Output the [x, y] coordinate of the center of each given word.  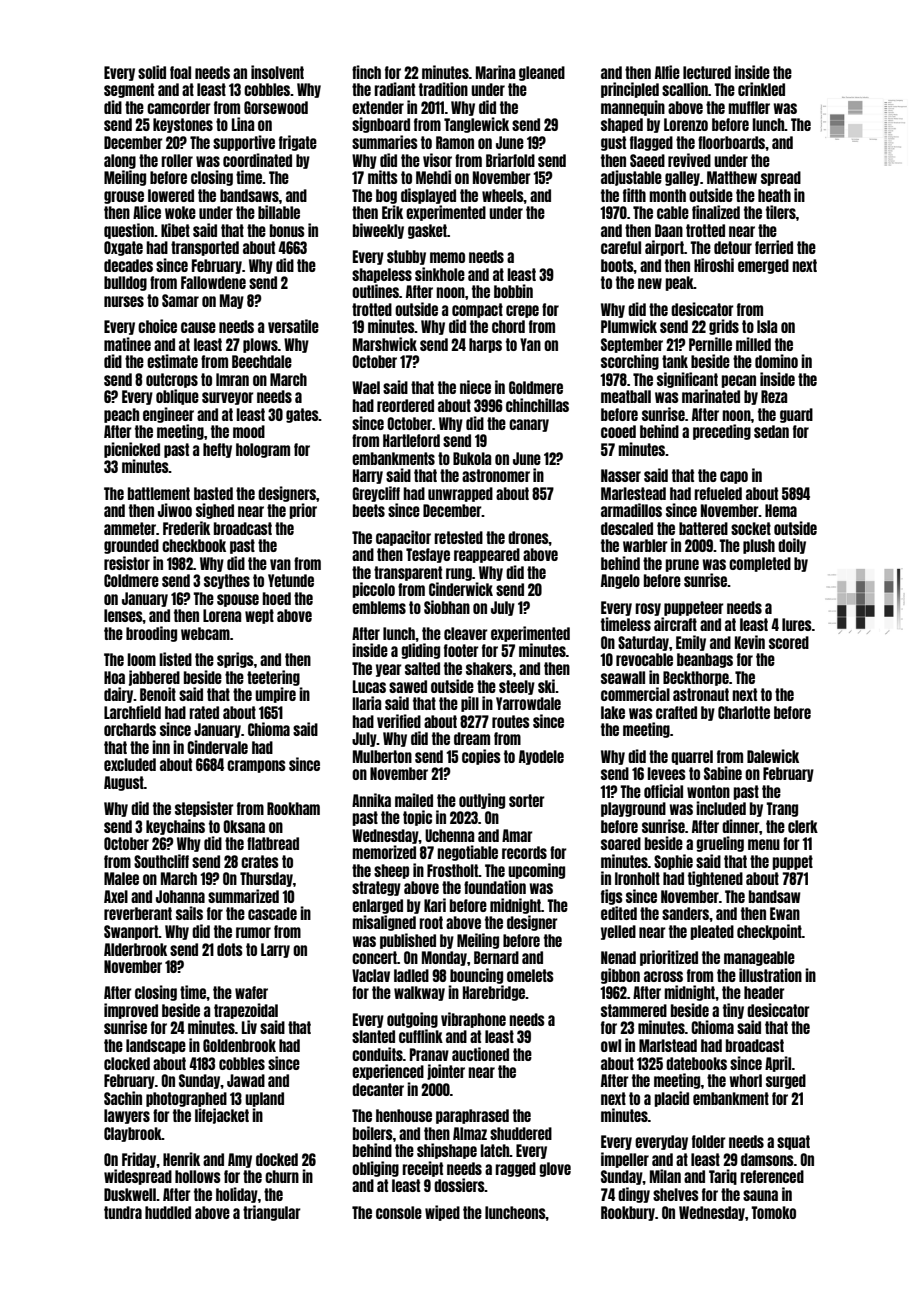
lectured [707, 72]
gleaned [542, 73]
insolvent [277, 72]
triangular [272, 1213]
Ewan [785, 913]
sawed [408, 686]
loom [141, 659]
